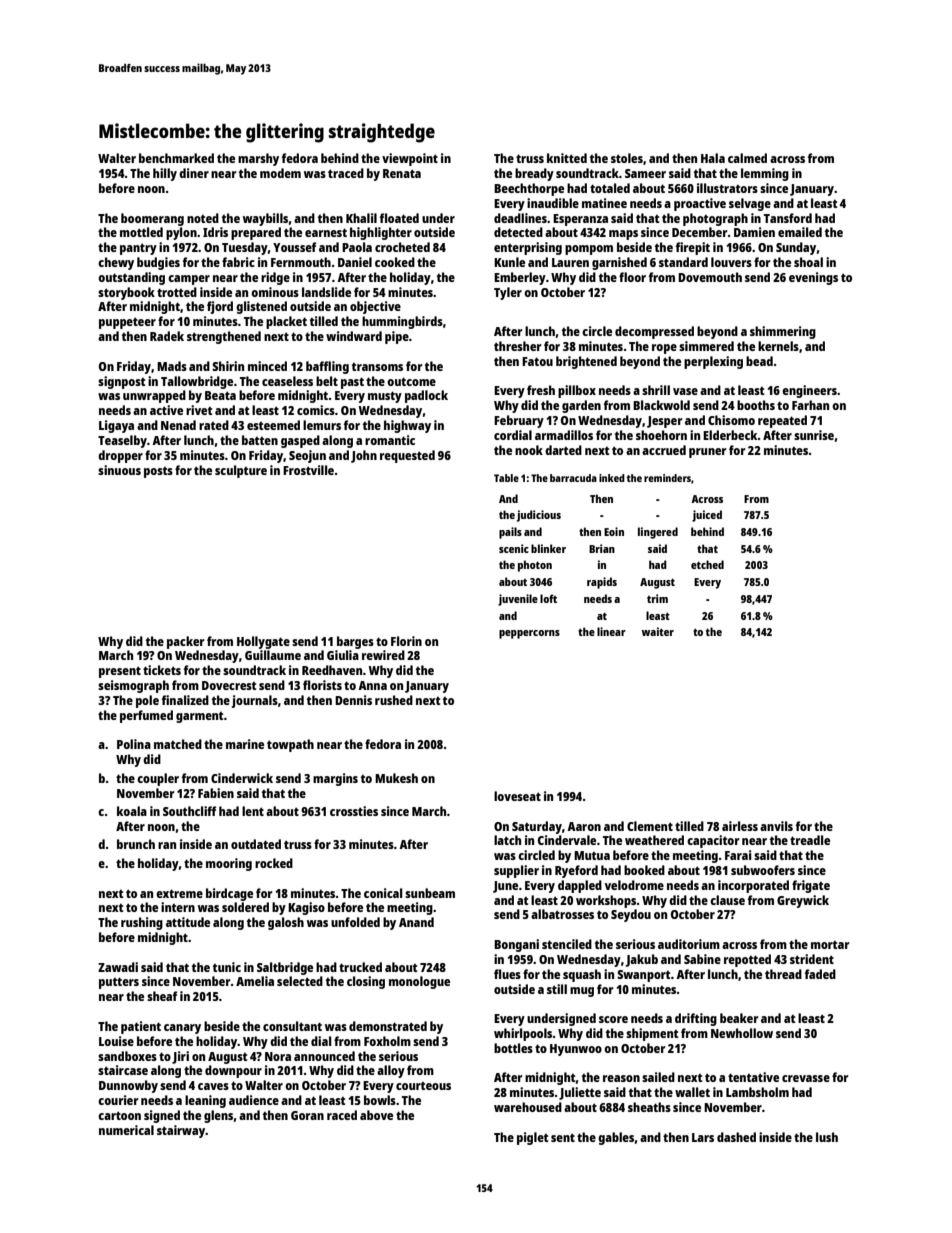  What do you see at coordinates (658, 631) in the page?
I see `waiter` at bounding box center [658, 631].
